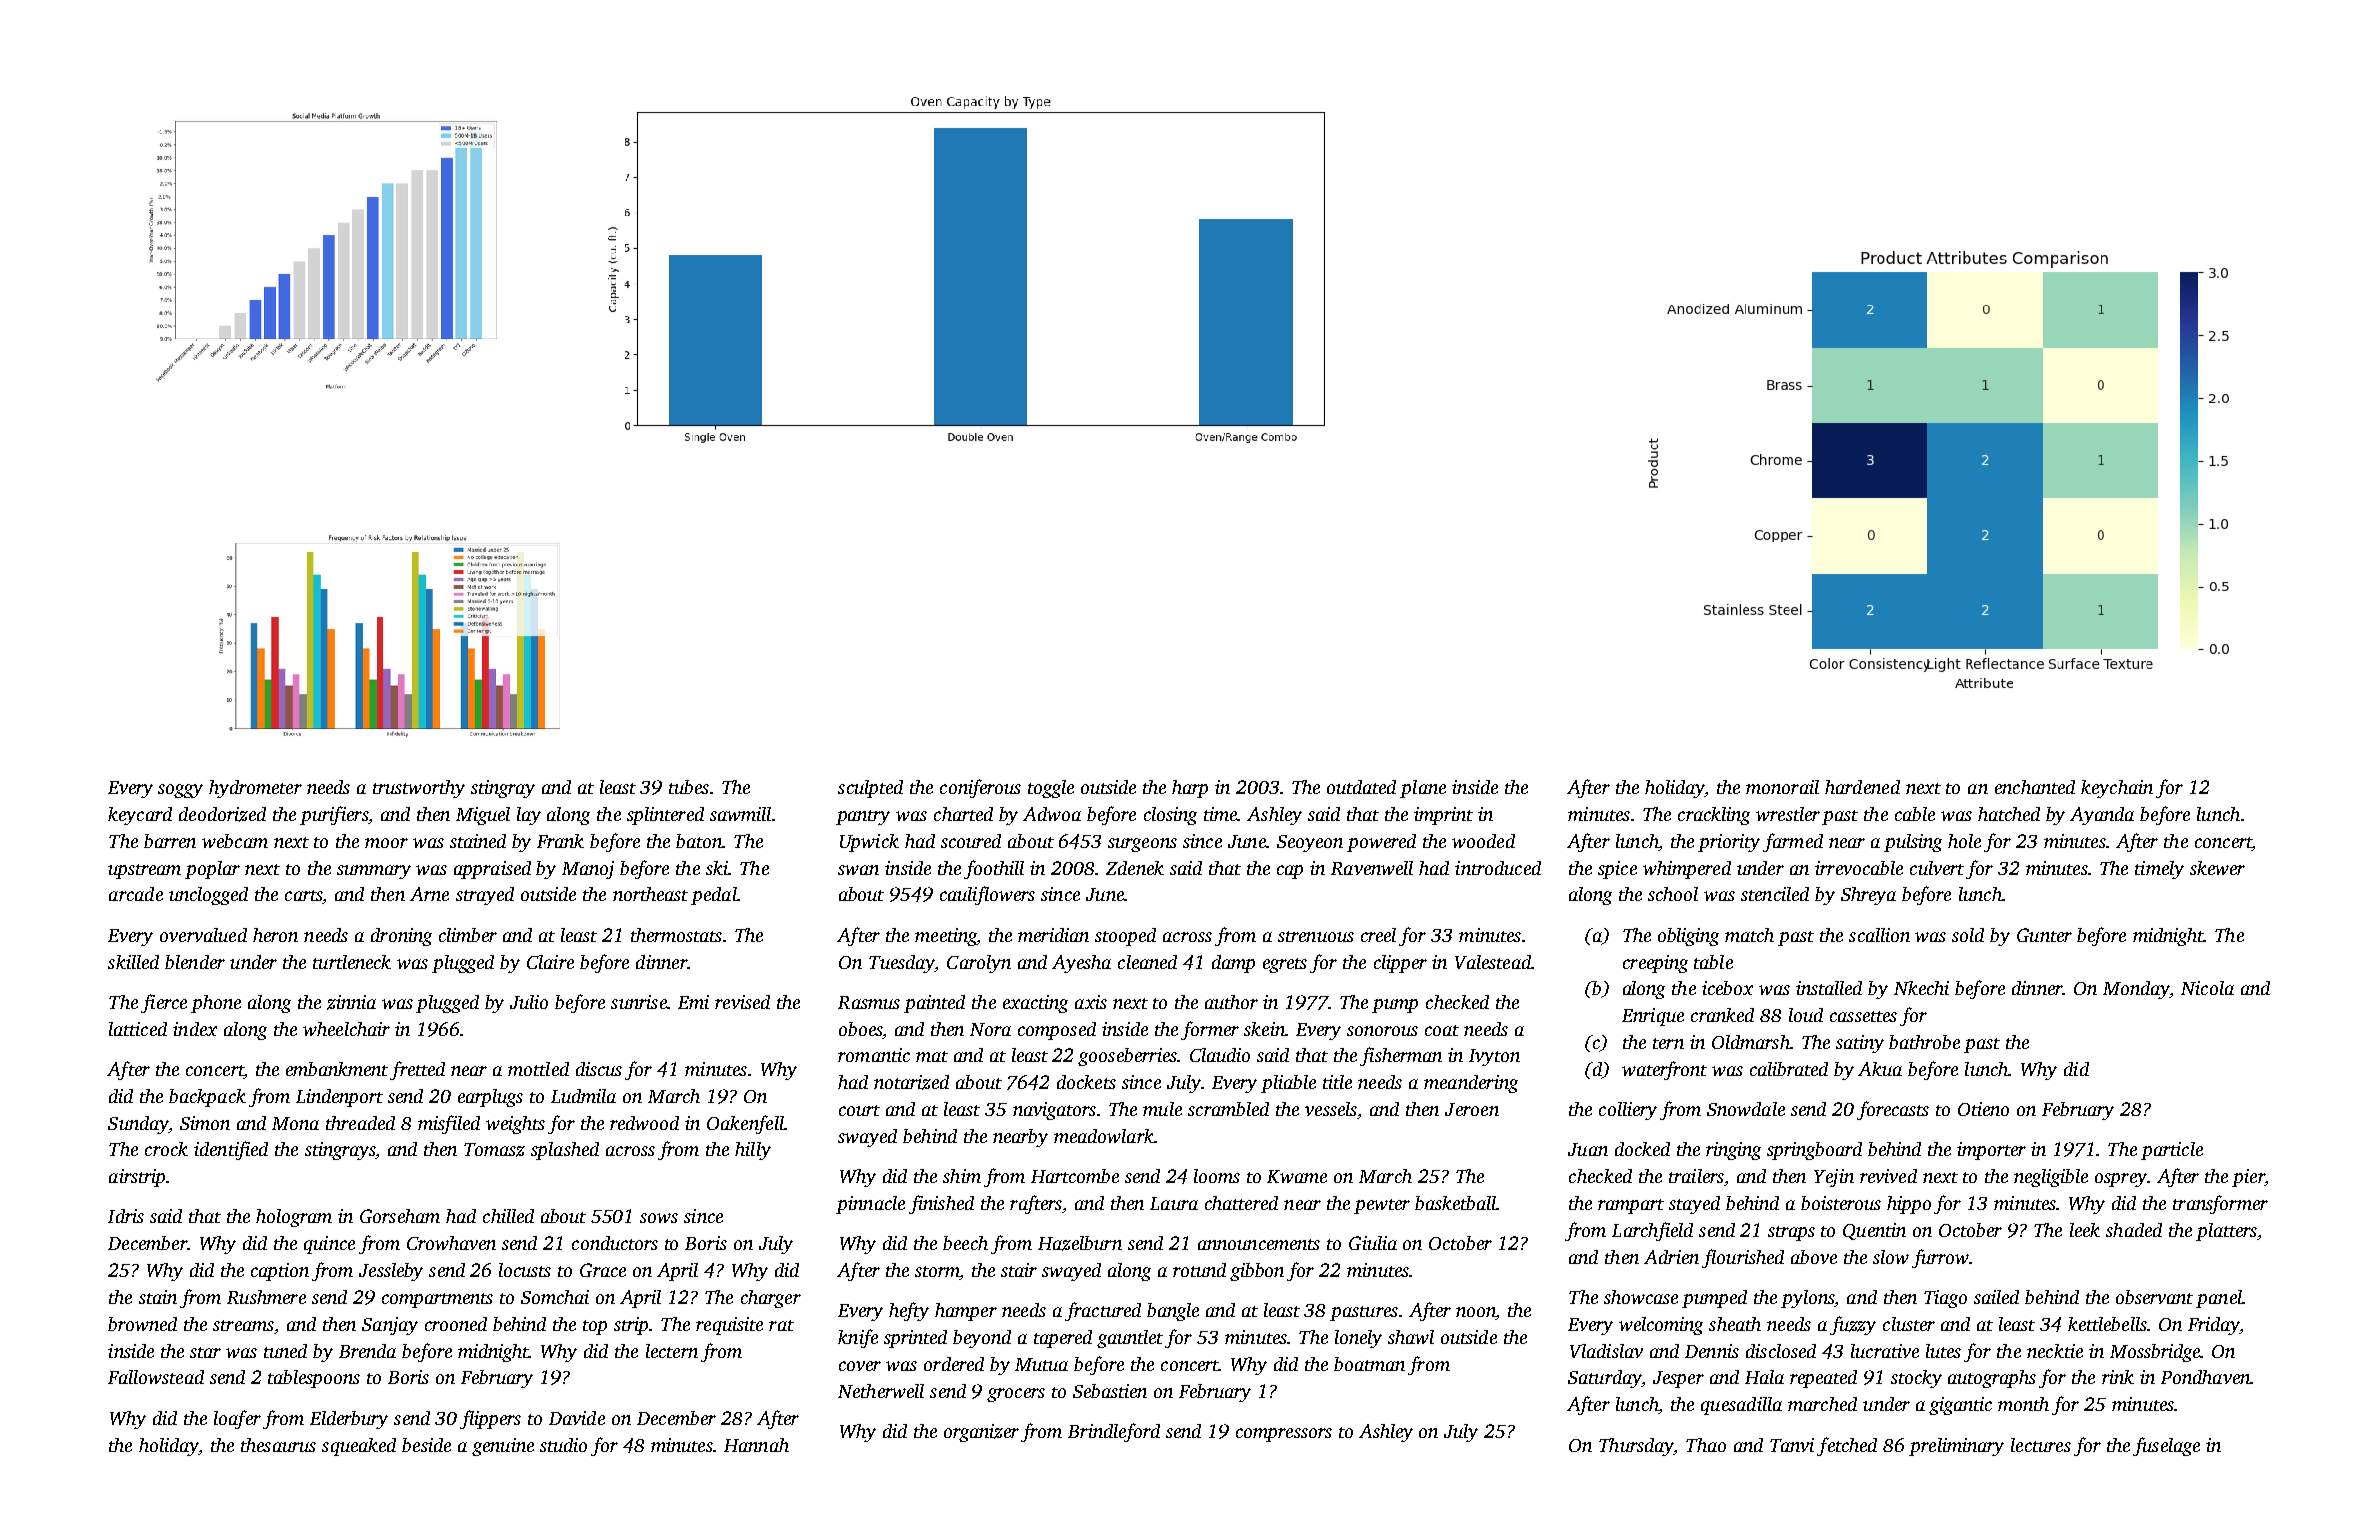 This image has width=2380, height=1540. I want to click on arcade, so click(136, 894).
